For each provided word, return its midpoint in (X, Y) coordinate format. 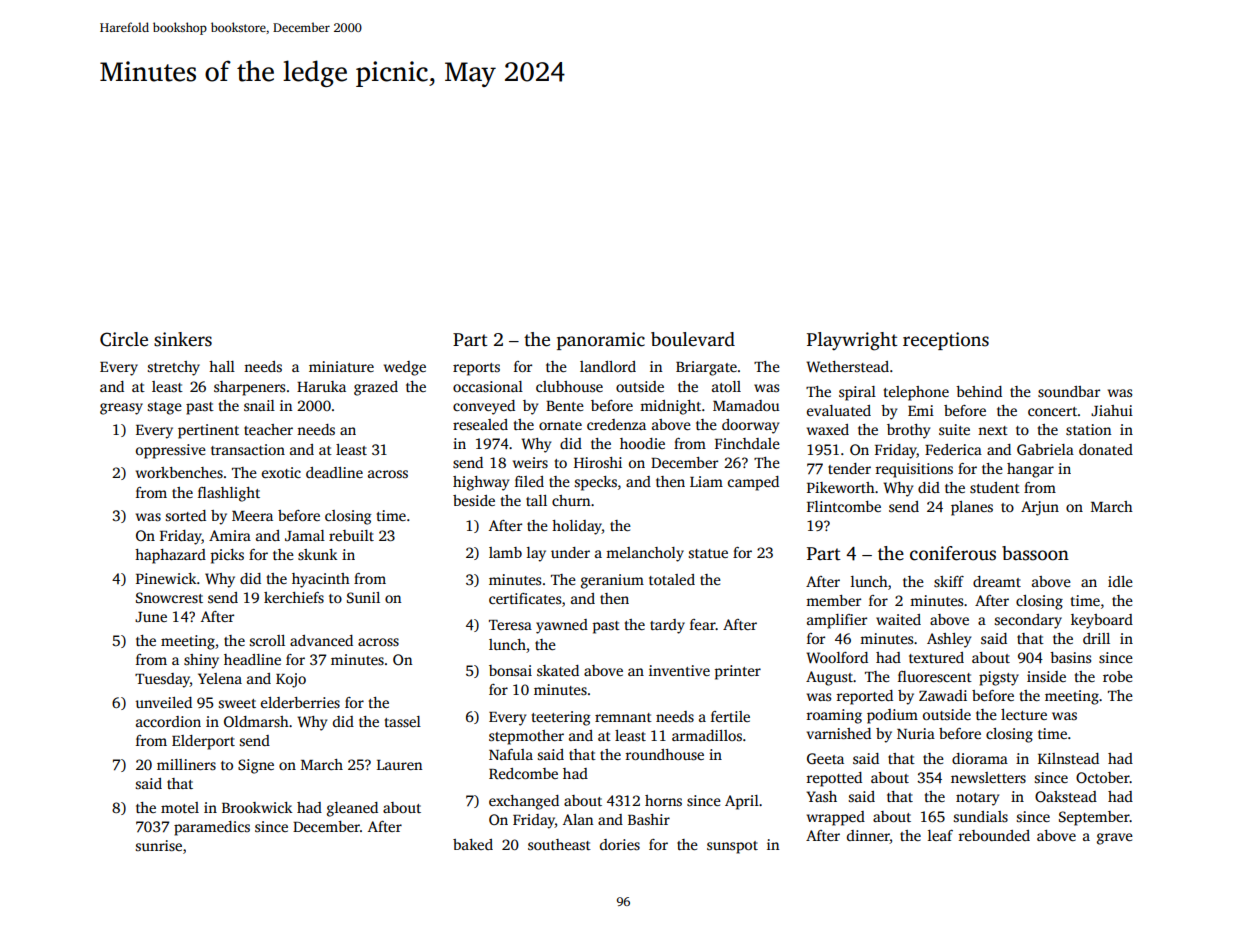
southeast (559, 844)
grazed (376, 388)
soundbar (1069, 391)
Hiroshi (598, 462)
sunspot (732, 847)
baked (473, 844)
